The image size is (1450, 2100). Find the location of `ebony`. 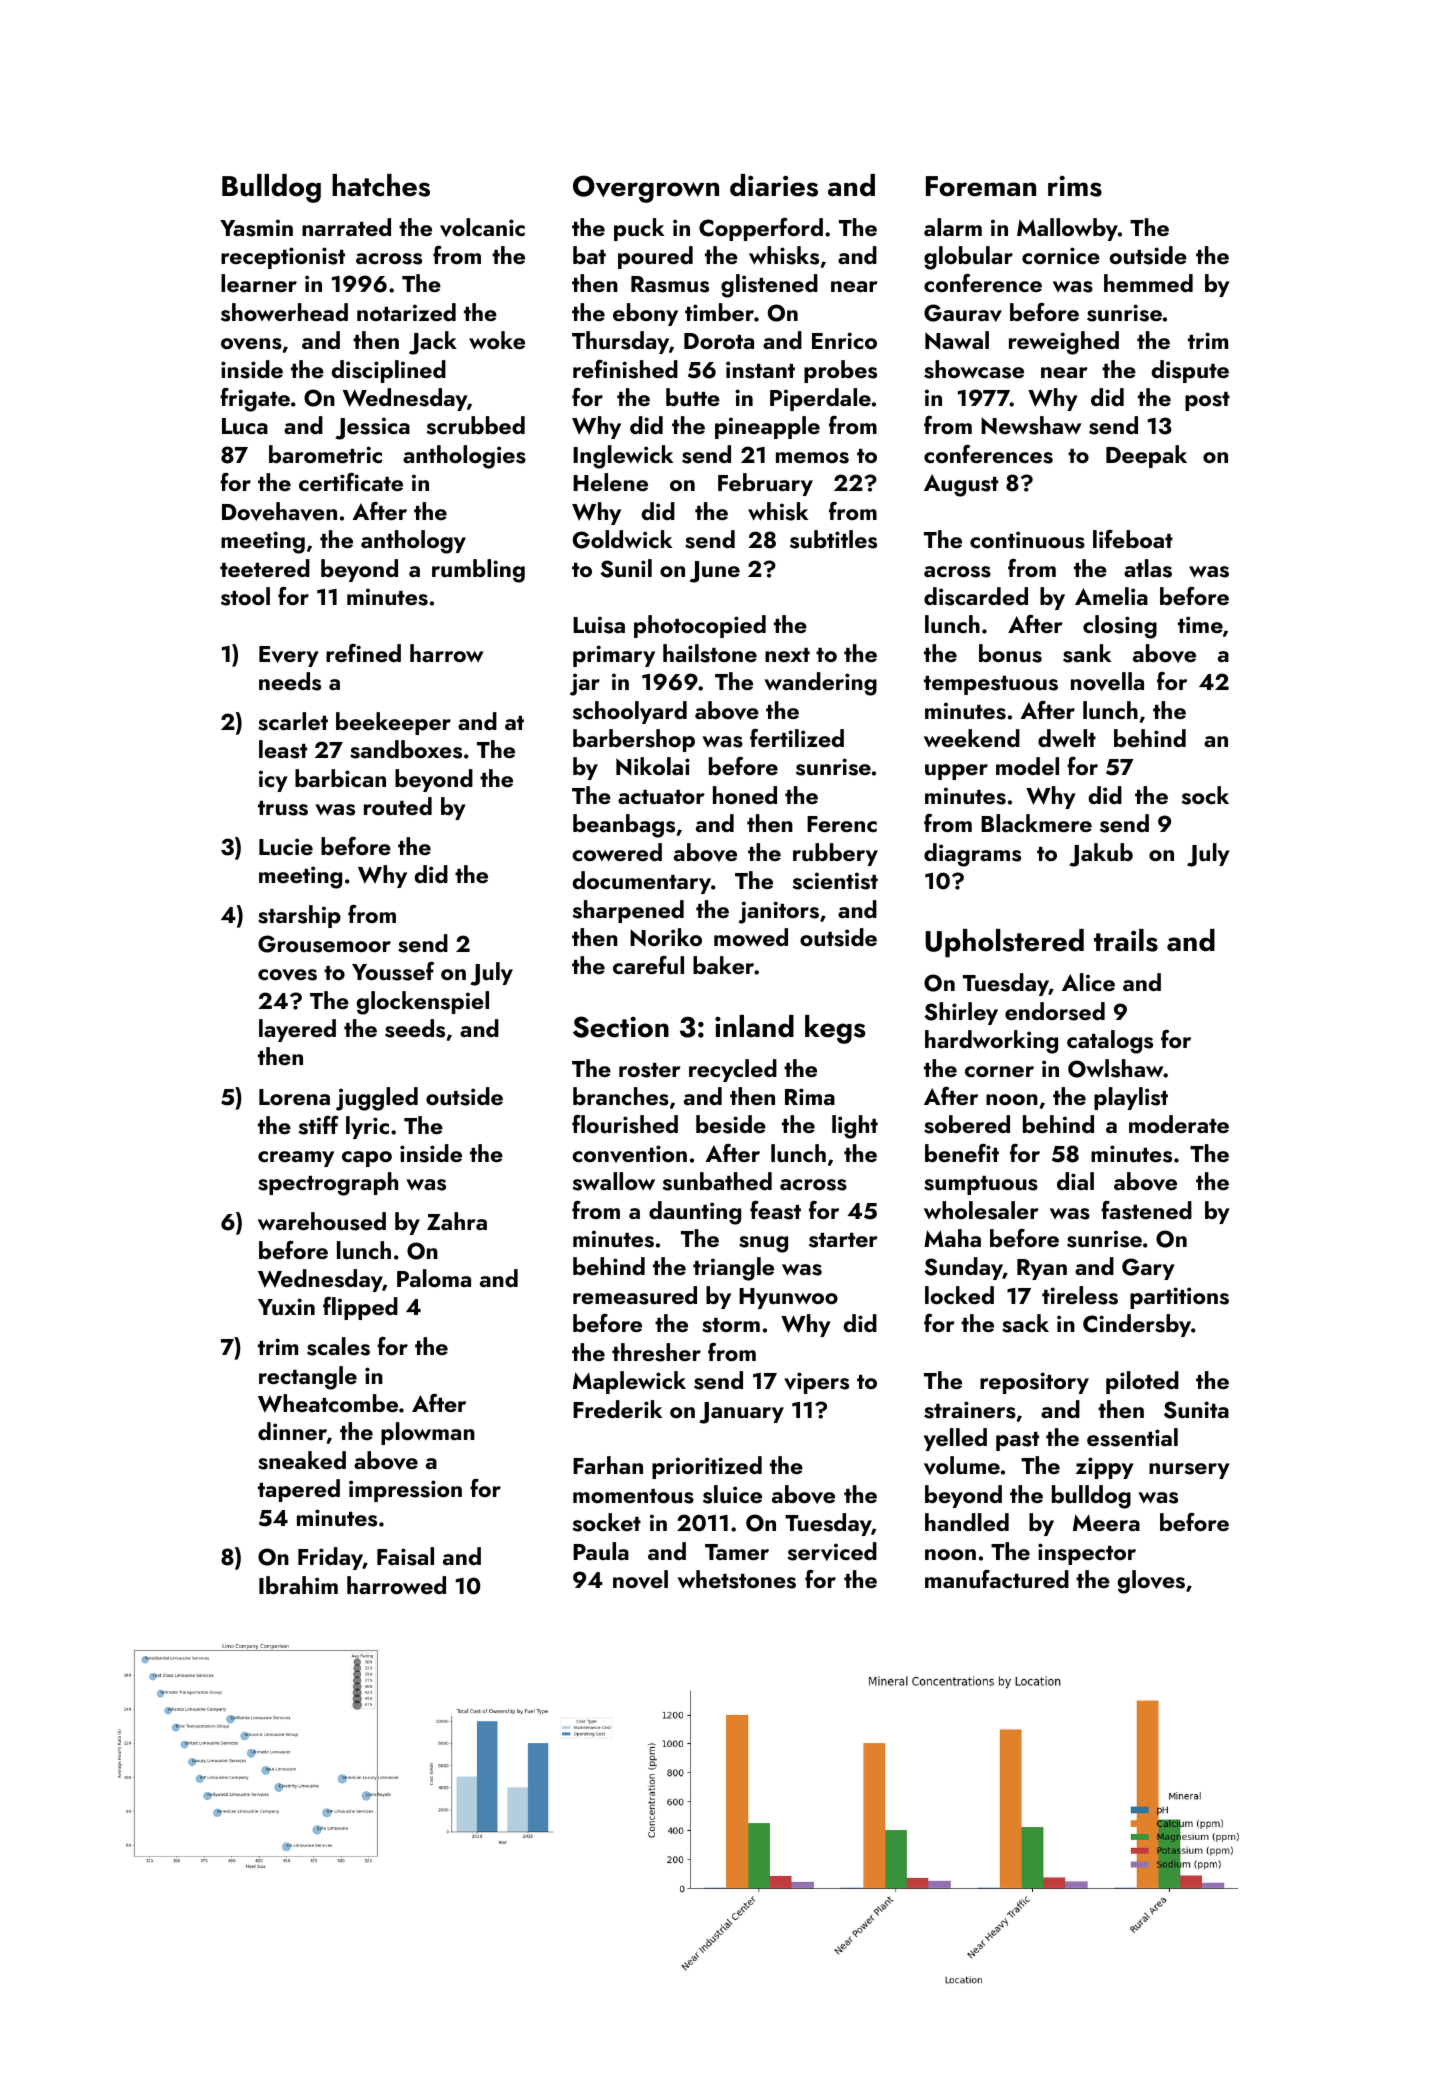

ebony is located at coordinates (645, 314).
